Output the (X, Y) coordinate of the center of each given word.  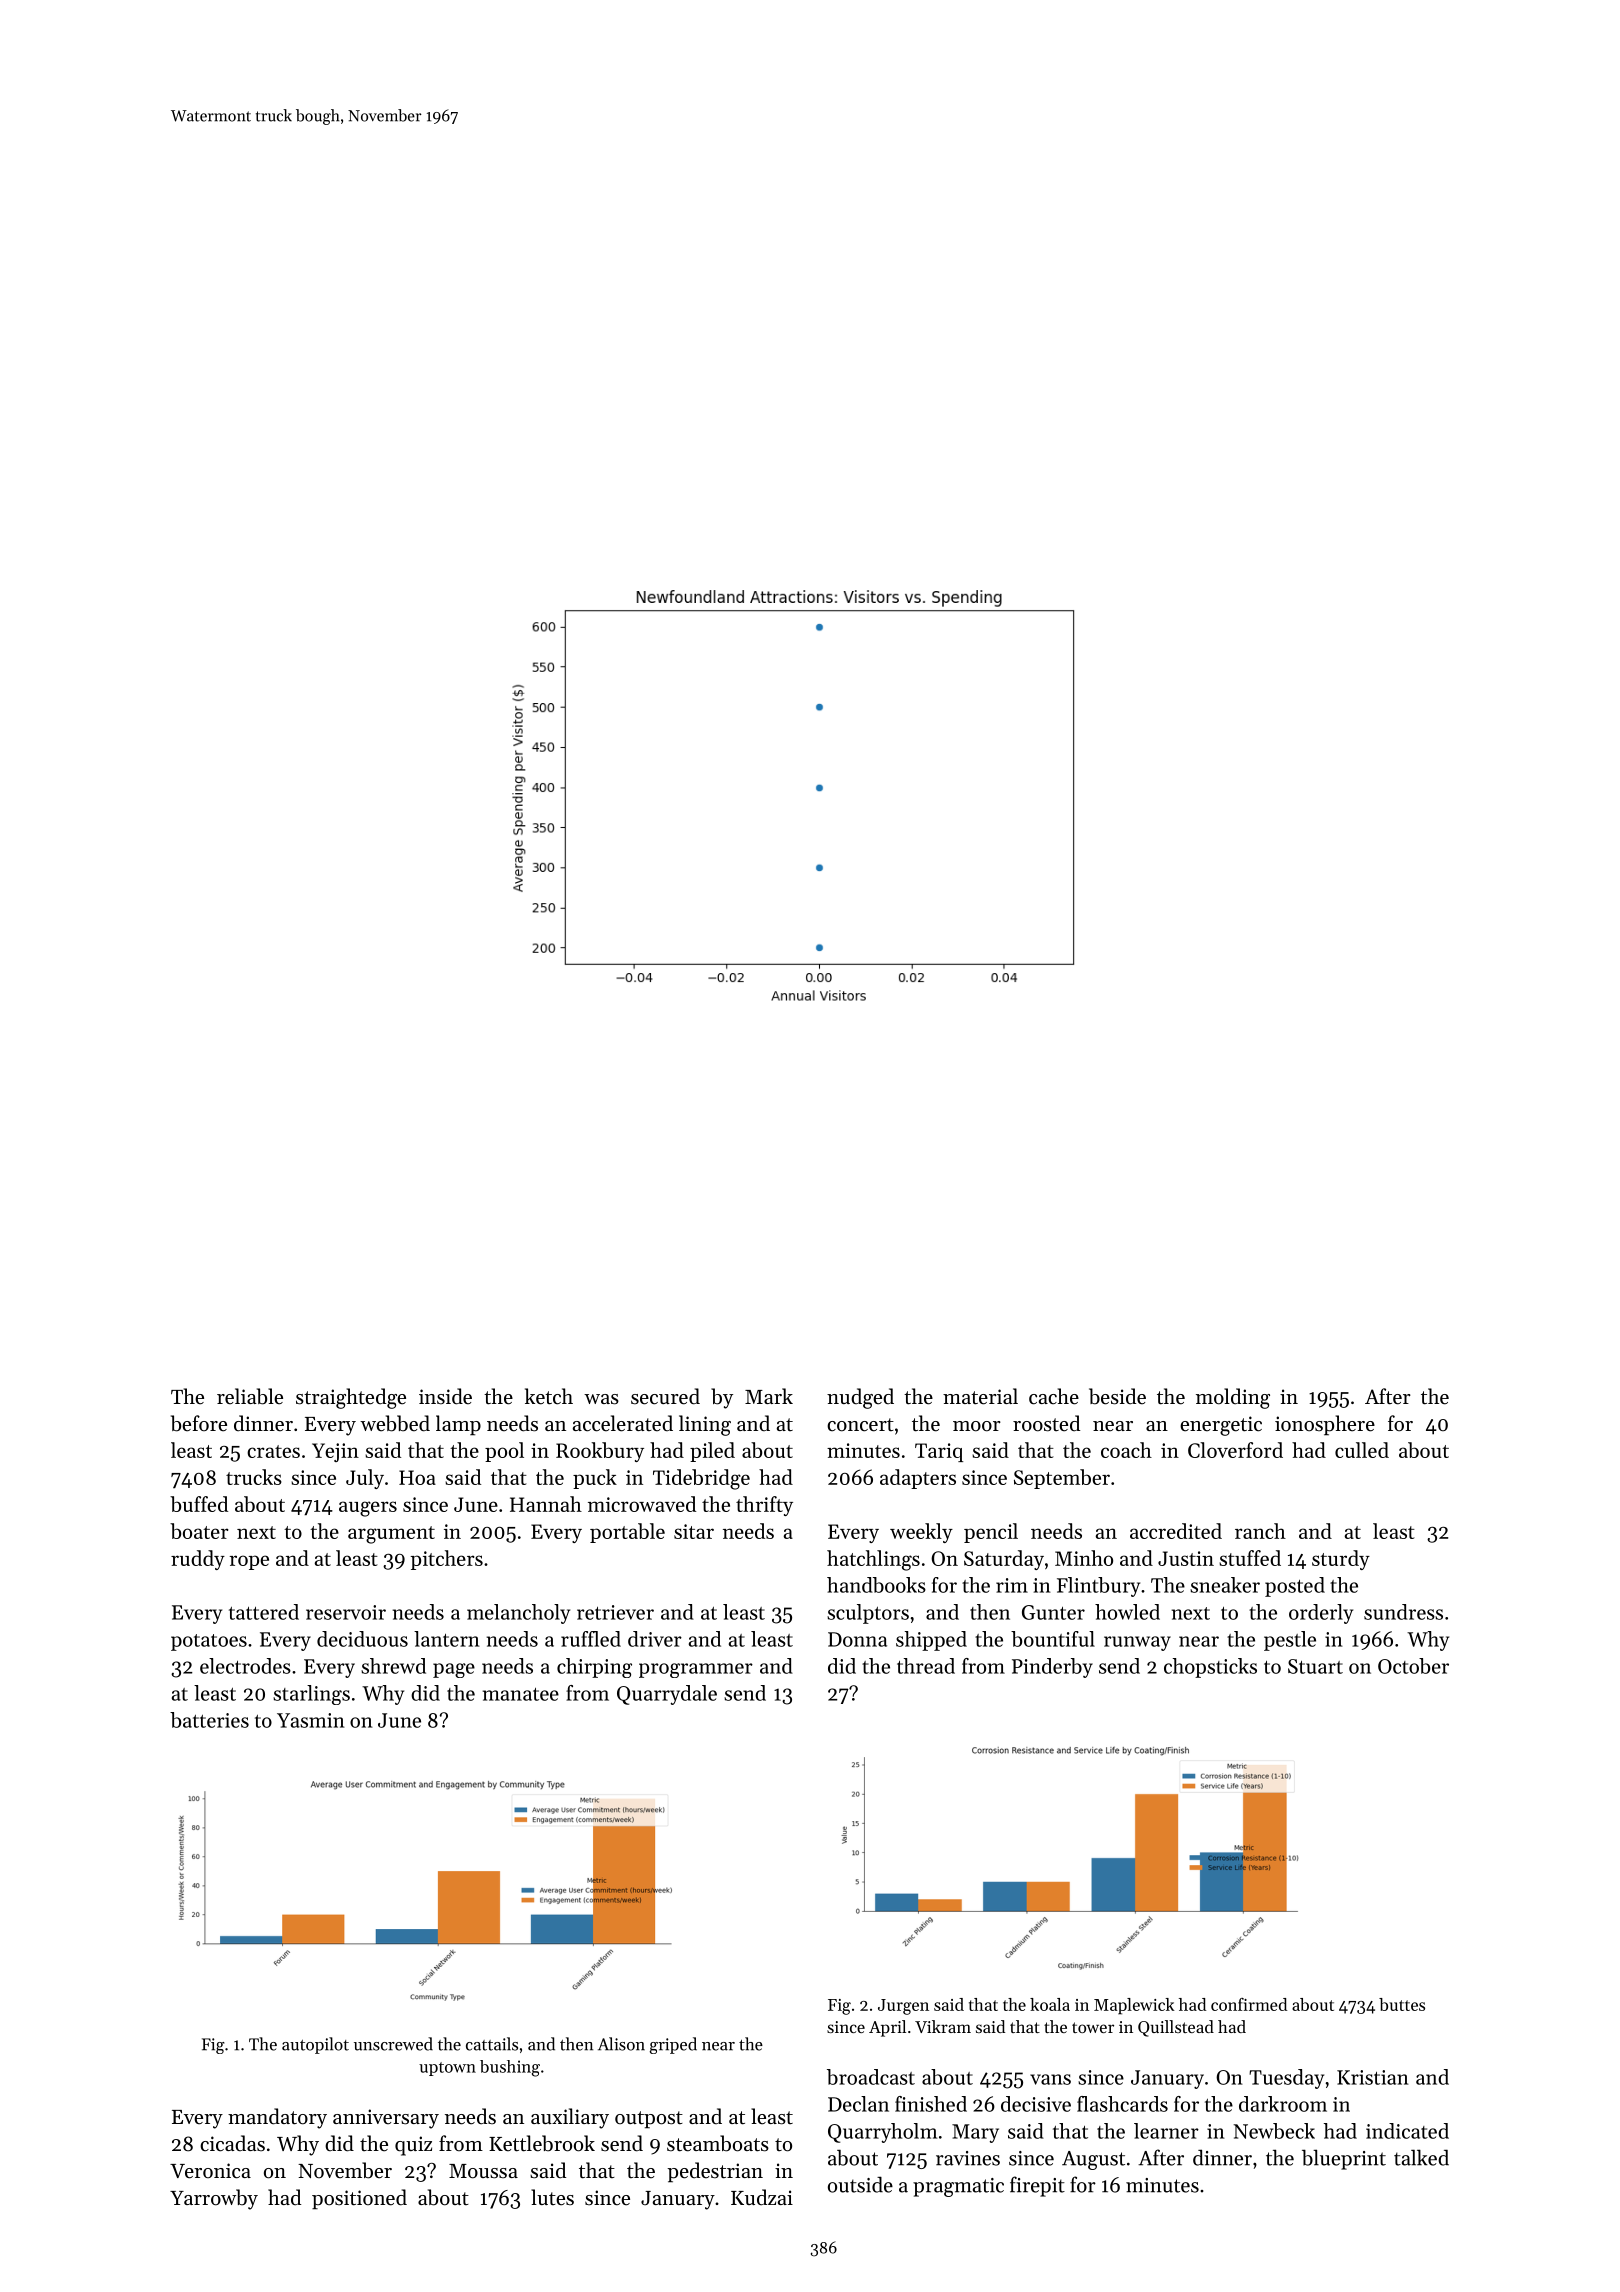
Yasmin (311, 1720)
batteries (209, 1720)
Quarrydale (667, 1695)
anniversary (386, 2119)
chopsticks (1210, 1668)
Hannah (546, 1504)
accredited (1176, 1531)
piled (712, 1452)
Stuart (1315, 1666)
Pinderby (1052, 1668)
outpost (649, 2120)
